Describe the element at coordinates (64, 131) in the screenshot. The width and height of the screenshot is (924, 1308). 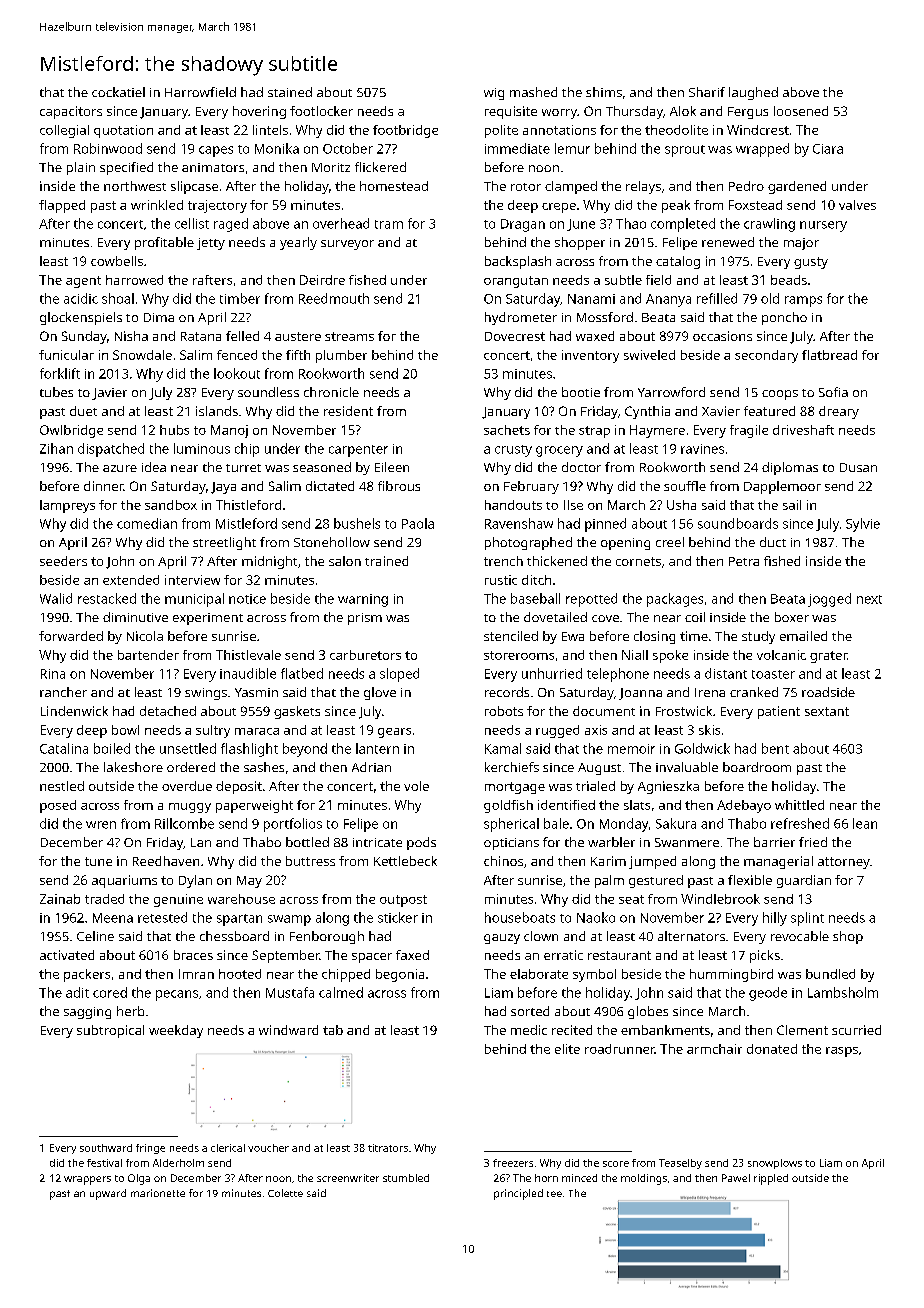
I see `collegial` at that location.
